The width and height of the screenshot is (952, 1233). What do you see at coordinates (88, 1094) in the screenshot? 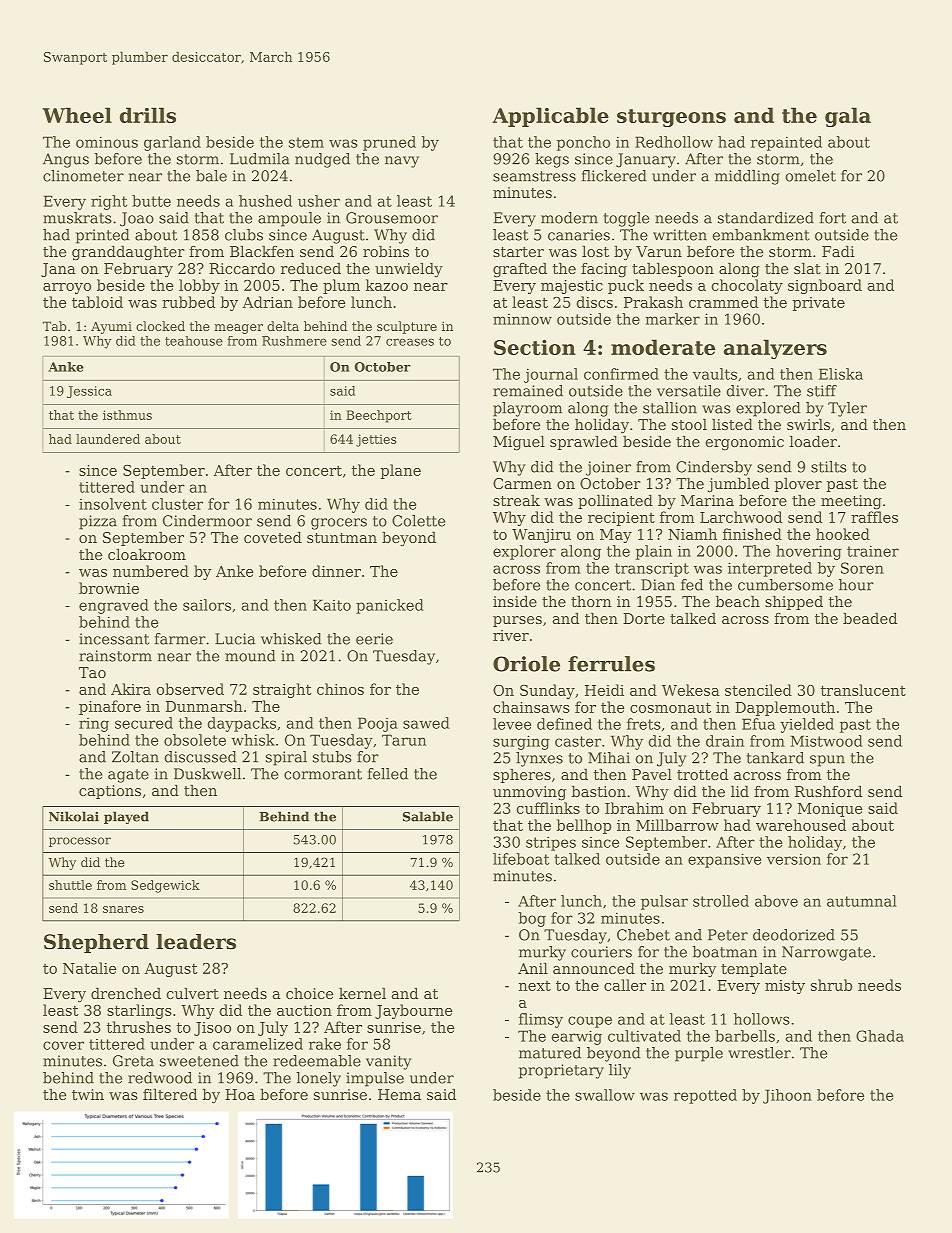
I see `twin` at bounding box center [88, 1094].
